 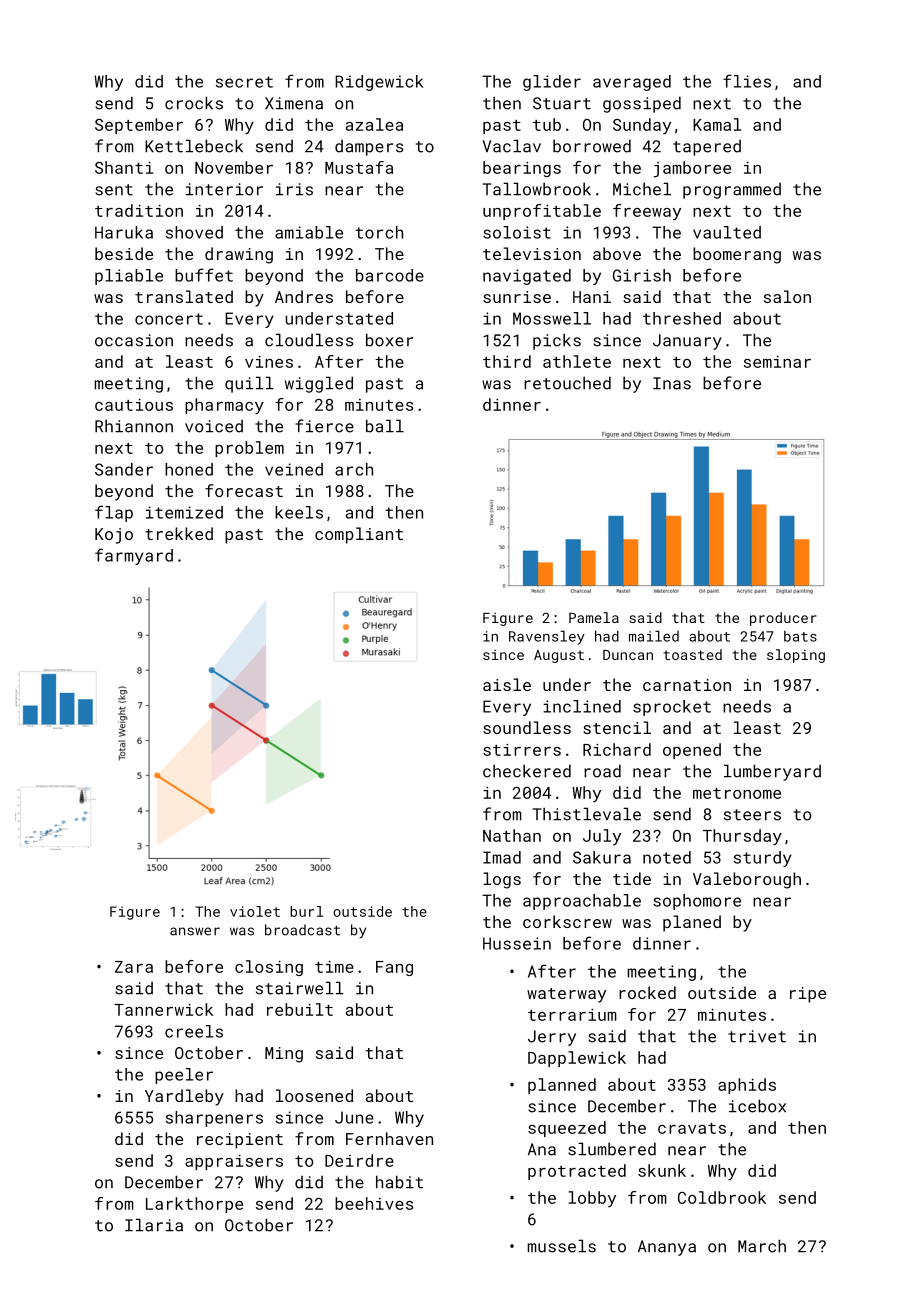 I want to click on Ravensley, so click(x=547, y=637).
